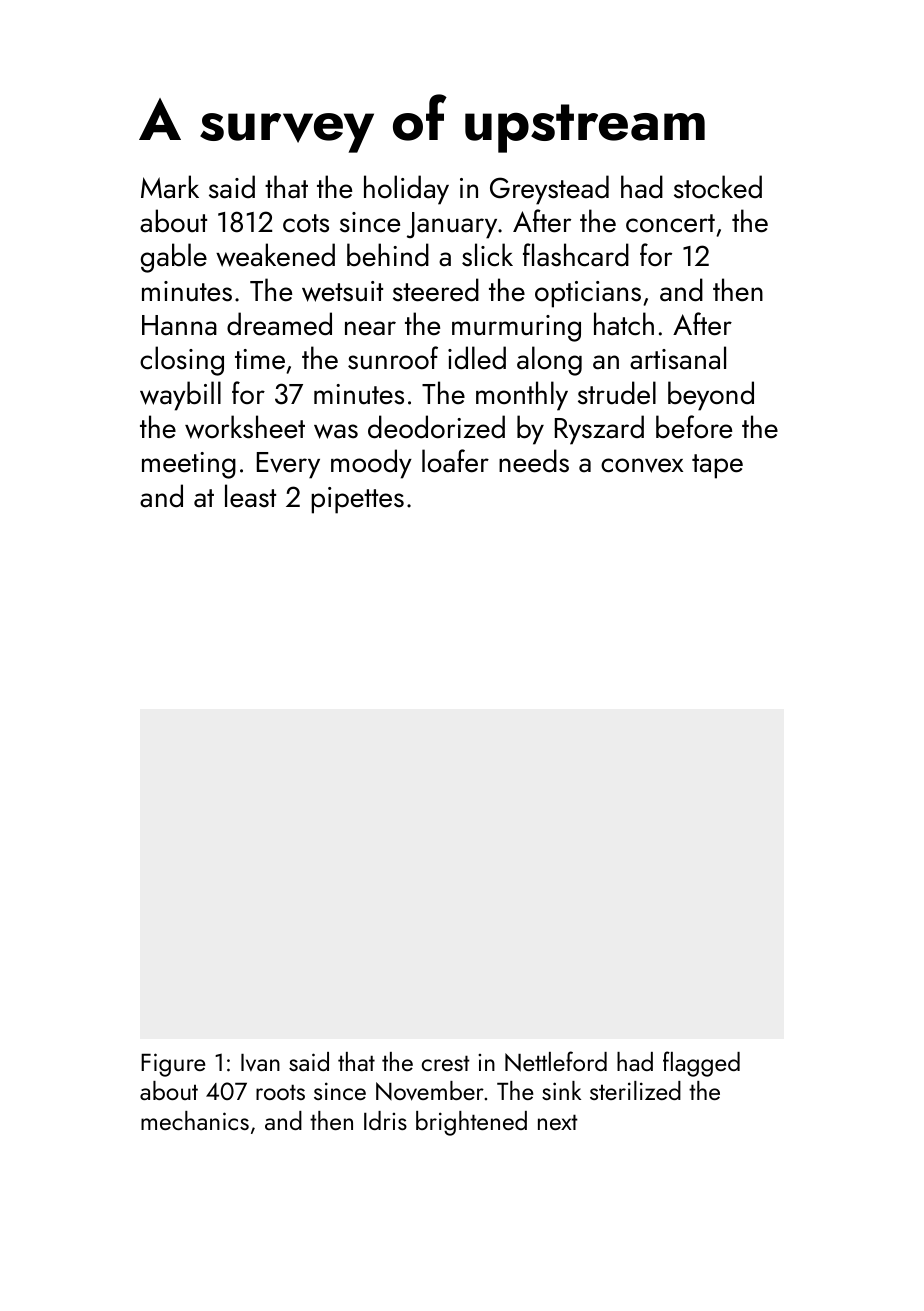 This page has width=924, height=1311. I want to click on Nettleford, so click(556, 1061).
